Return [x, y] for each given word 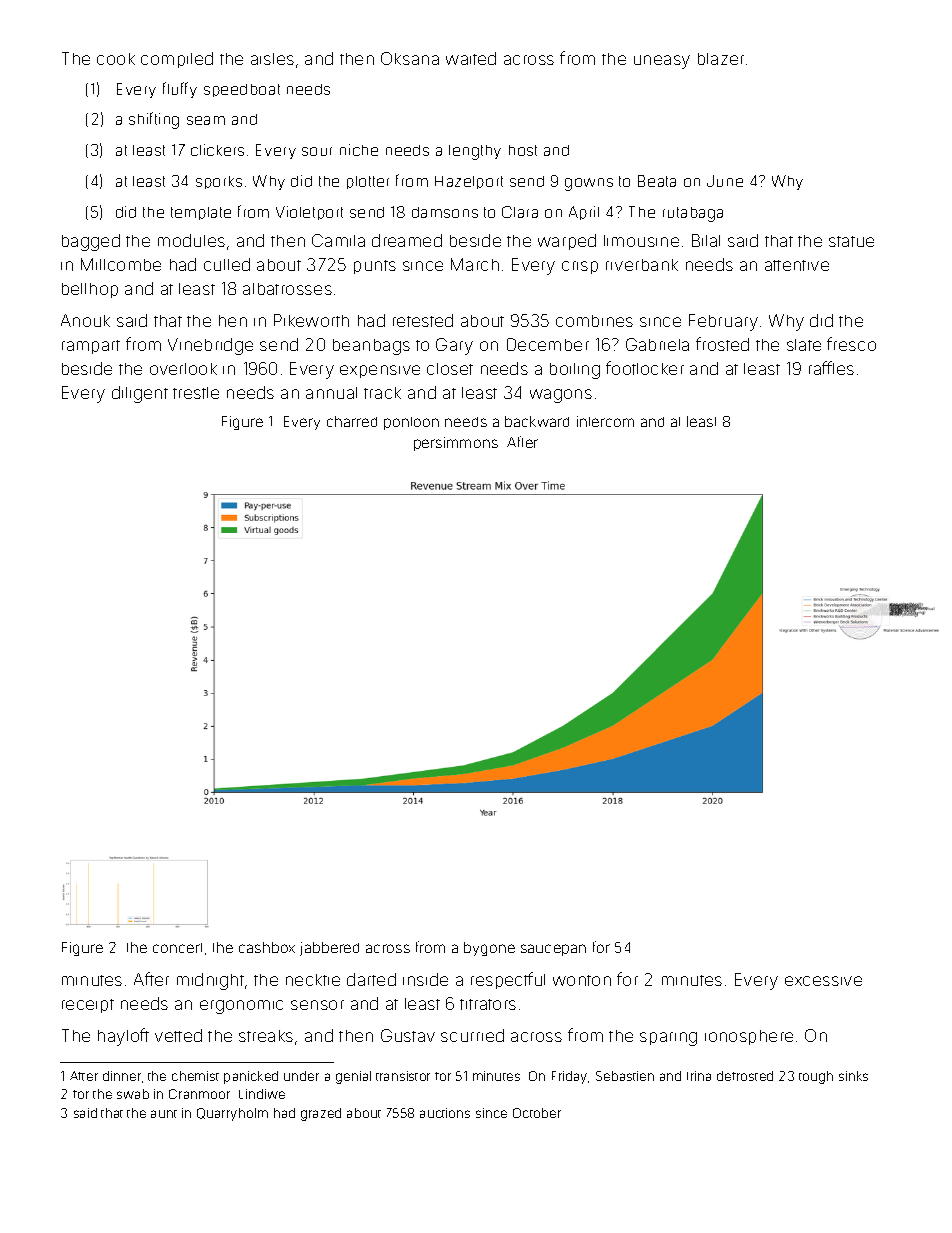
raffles [831, 368]
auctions [445, 1113]
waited [471, 58]
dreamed [407, 240]
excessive [823, 981]
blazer [721, 59]
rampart [91, 347]
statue [851, 241]
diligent [140, 394]
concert [177, 948]
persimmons [456, 444]
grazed [321, 1114]
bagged [91, 242]
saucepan [553, 950]
